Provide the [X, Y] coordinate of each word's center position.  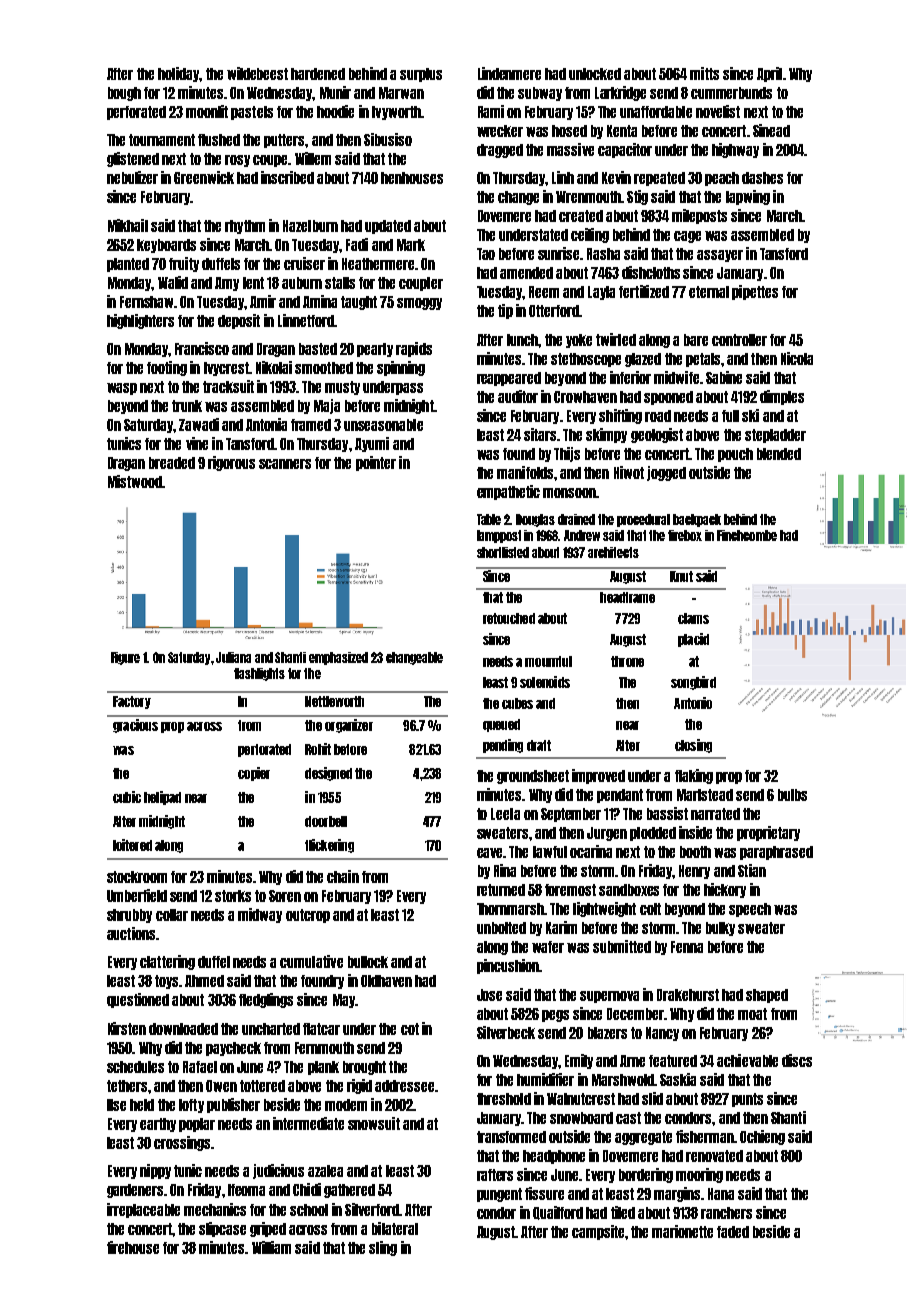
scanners [285, 464]
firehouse [133, 1247]
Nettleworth [334, 701]
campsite [598, 1232]
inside [695, 832]
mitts [704, 73]
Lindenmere [509, 73]
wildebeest [257, 73]
